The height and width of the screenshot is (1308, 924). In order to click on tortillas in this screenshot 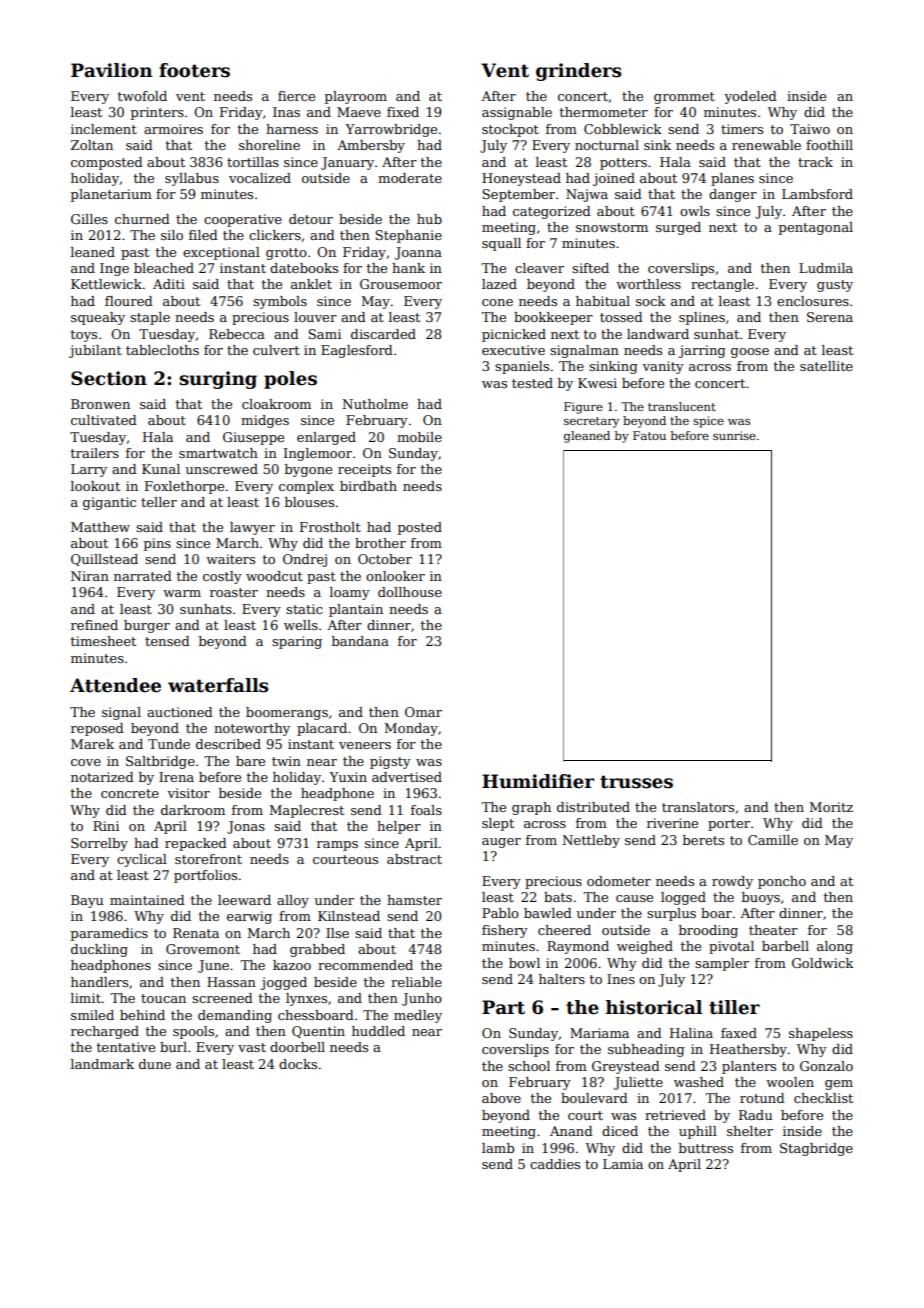, I will do `click(253, 162)`.
